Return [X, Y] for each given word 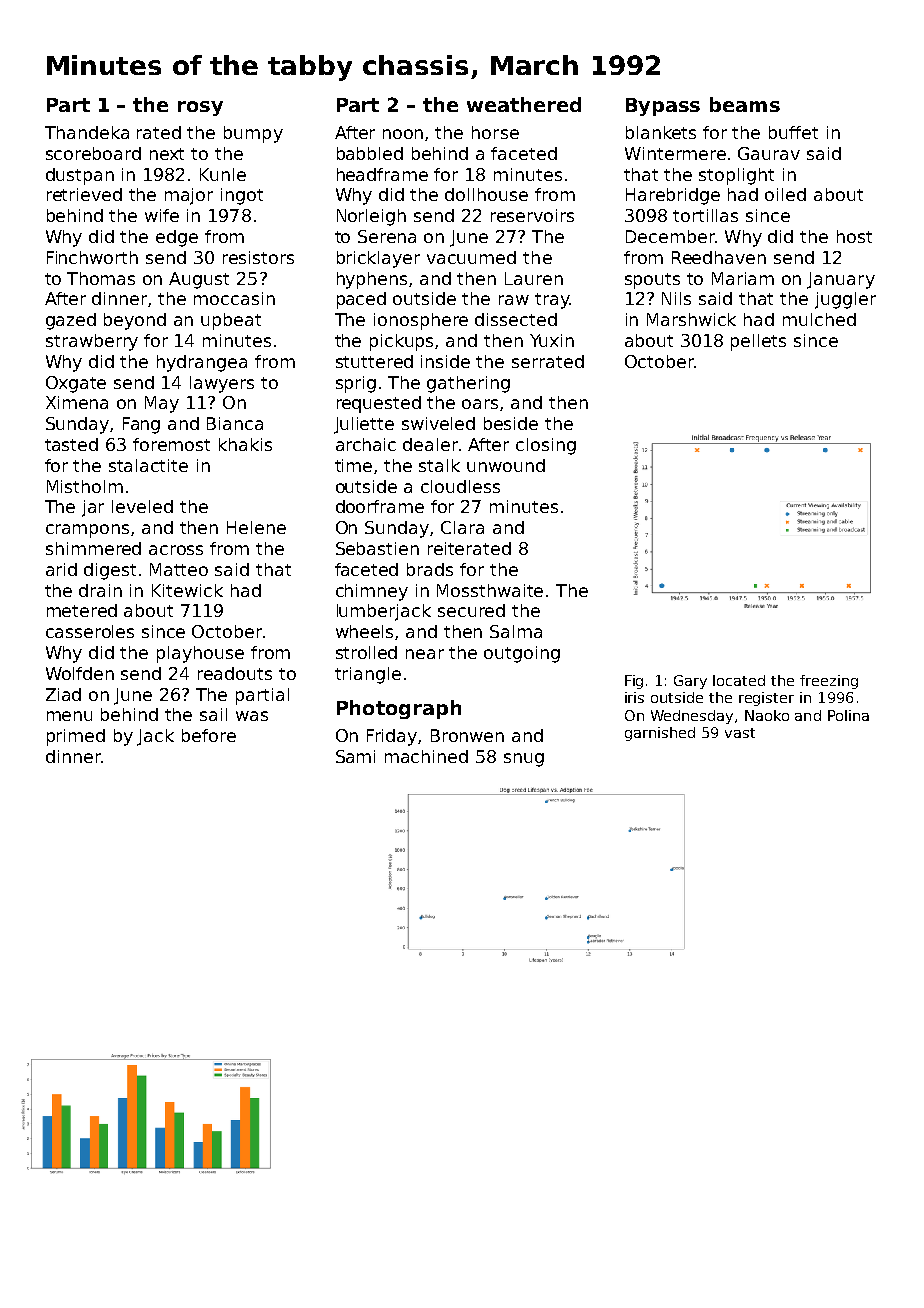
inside [445, 361]
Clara [462, 527]
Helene [256, 527]
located [739, 680]
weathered [524, 104]
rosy [200, 108]
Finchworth [92, 257]
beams [745, 104]
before [209, 735]
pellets [758, 342]
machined [426, 756]
